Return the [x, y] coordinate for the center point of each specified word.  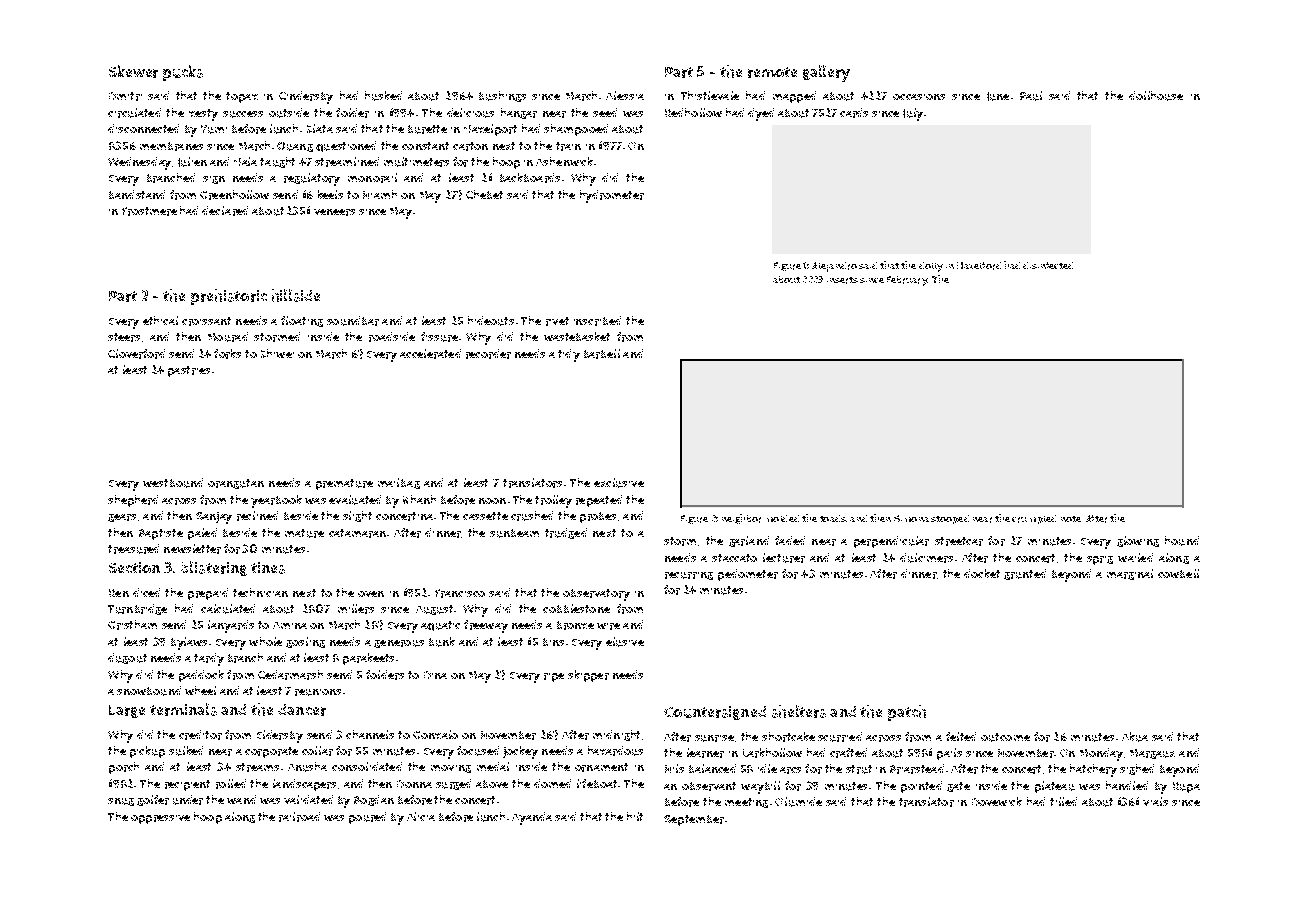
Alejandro [834, 267]
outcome [1005, 737]
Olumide [798, 802]
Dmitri [125, 96]
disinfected [1048, 265]
